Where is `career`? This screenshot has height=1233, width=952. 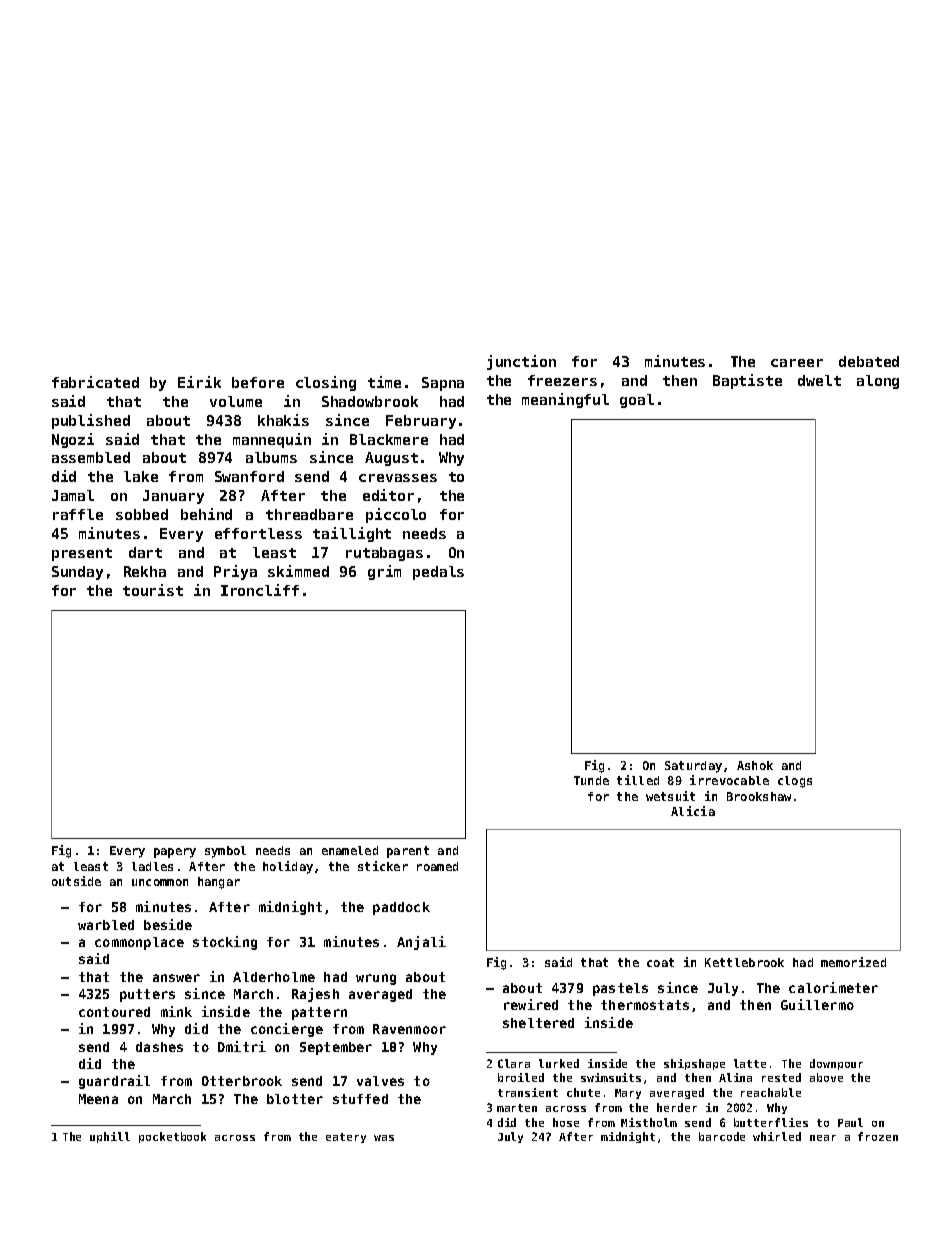
career is located at coordinates (797, 363).
